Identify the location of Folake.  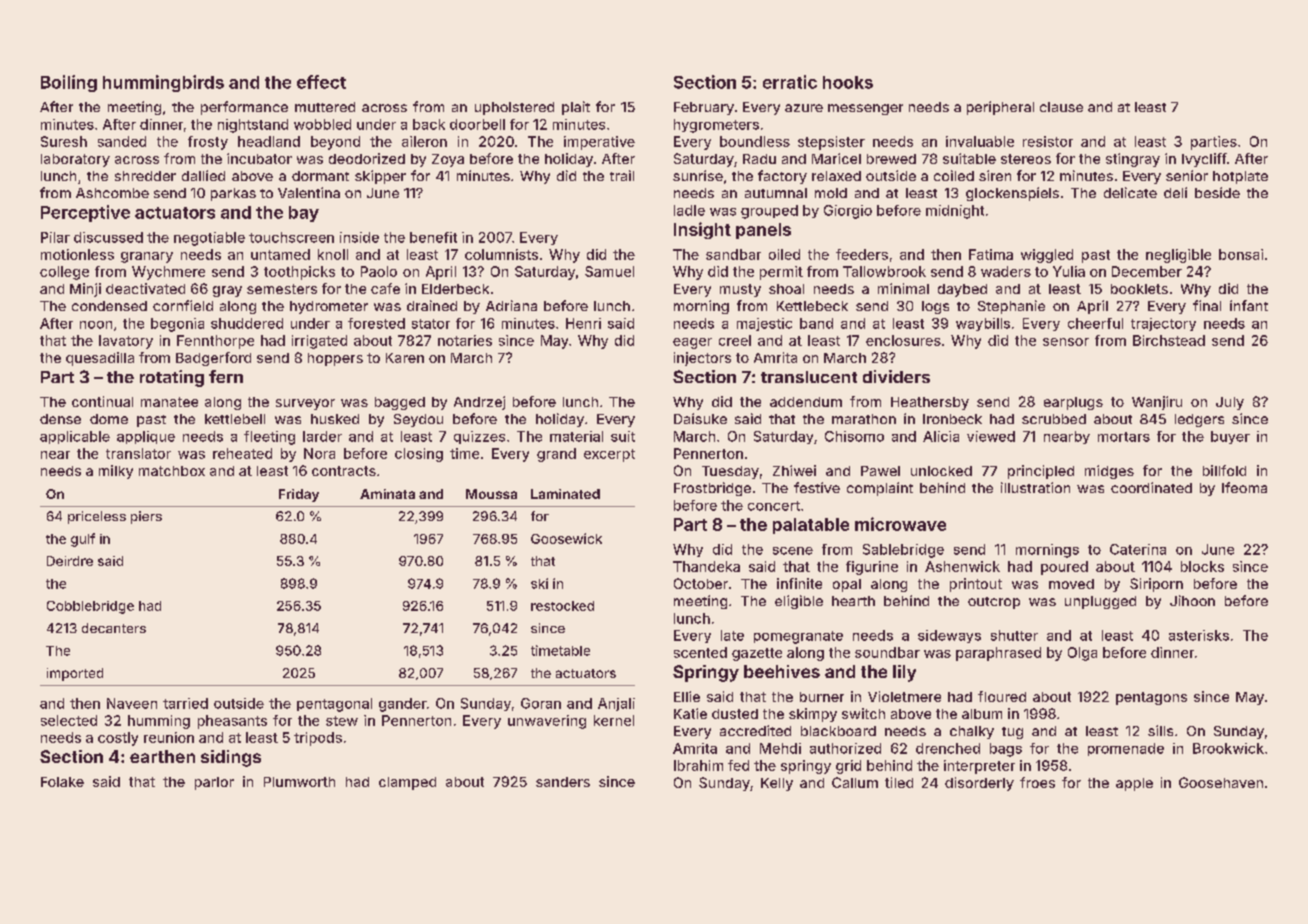
(62, 782).
